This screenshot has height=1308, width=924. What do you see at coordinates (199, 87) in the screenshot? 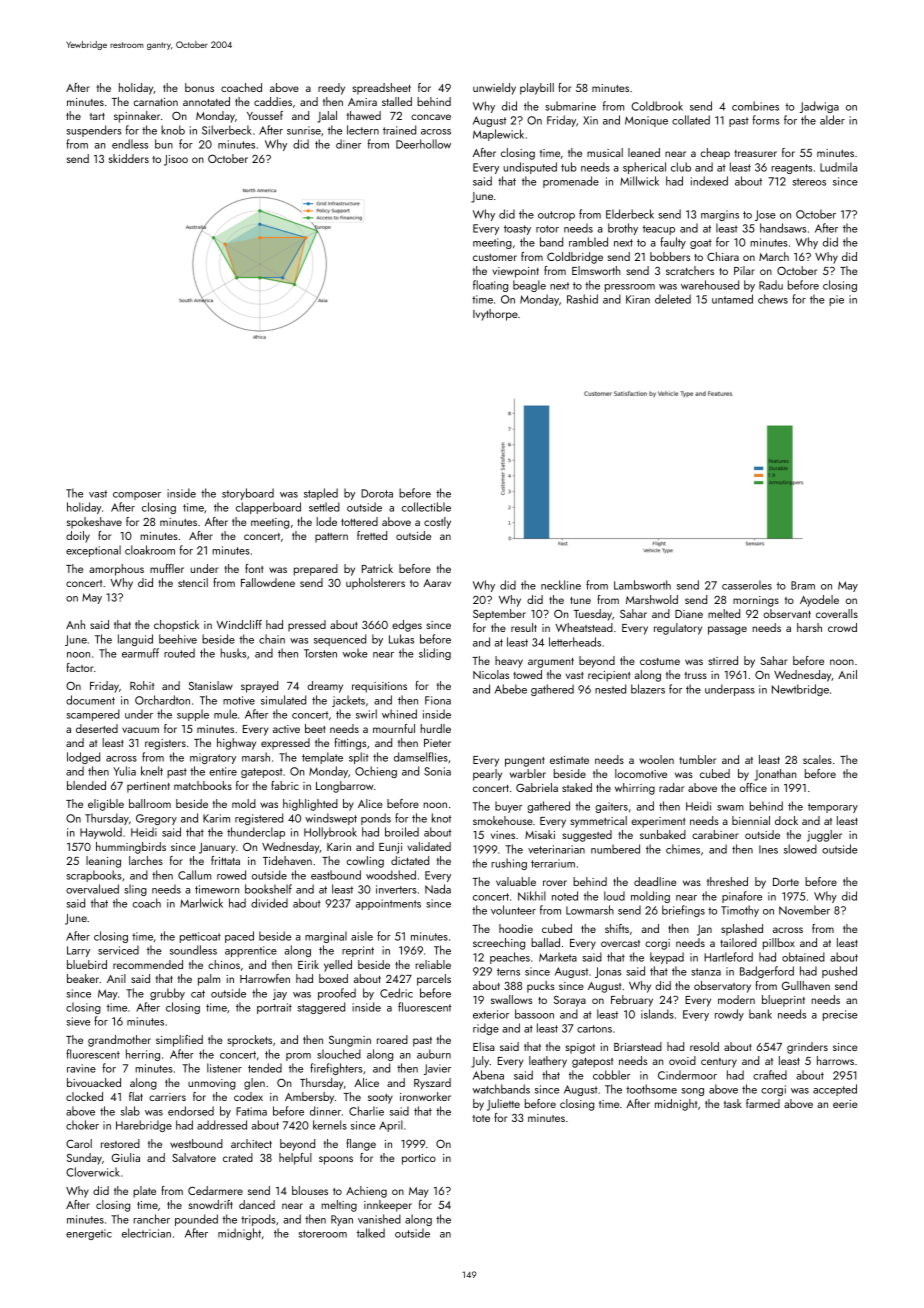
I see `bonus` at bounding box center [199, 87].
